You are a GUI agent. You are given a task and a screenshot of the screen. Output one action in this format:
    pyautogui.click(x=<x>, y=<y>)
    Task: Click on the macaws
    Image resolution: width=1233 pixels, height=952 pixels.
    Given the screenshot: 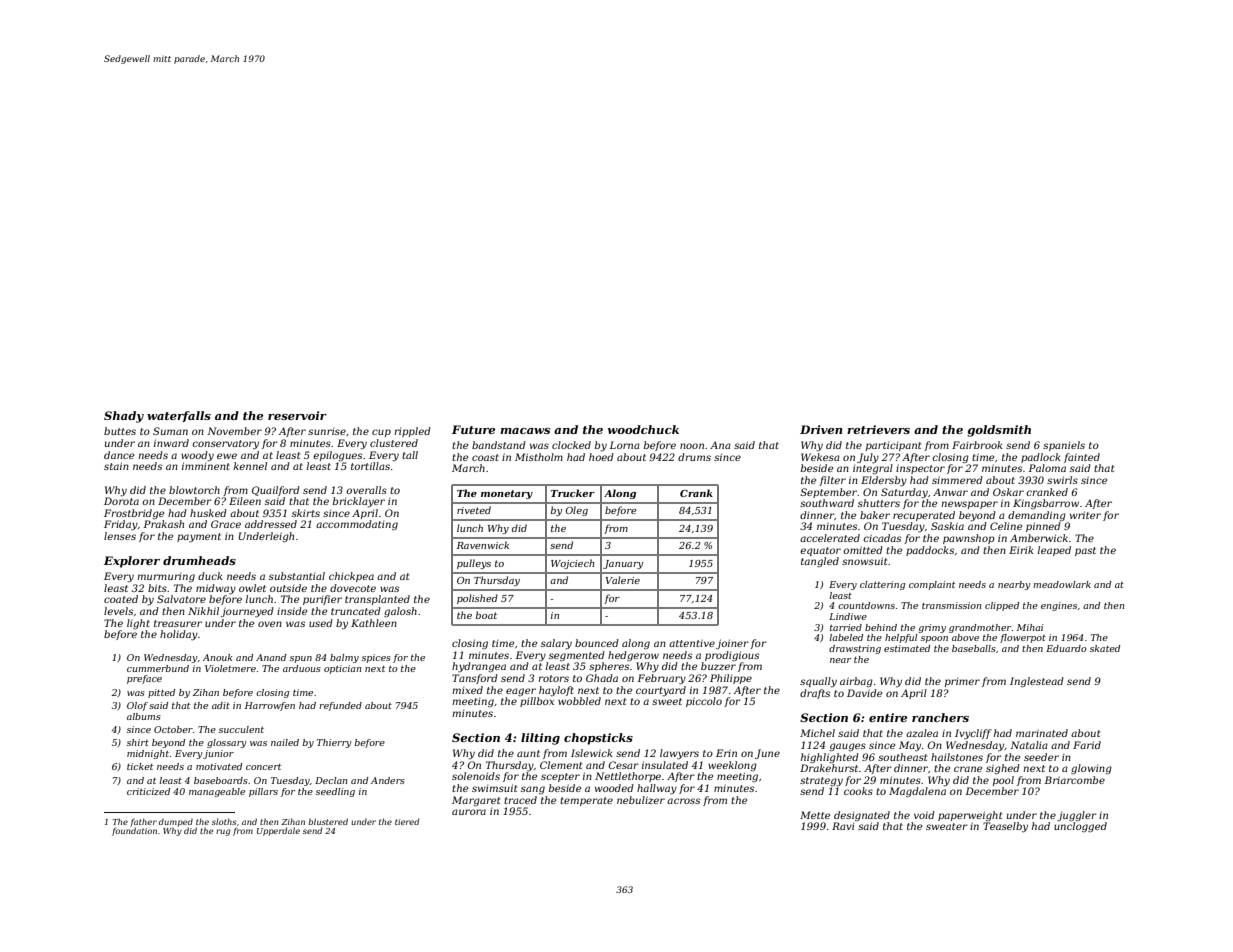 What is the action you would take?
    pyautogui.click(x=525, y=431)
